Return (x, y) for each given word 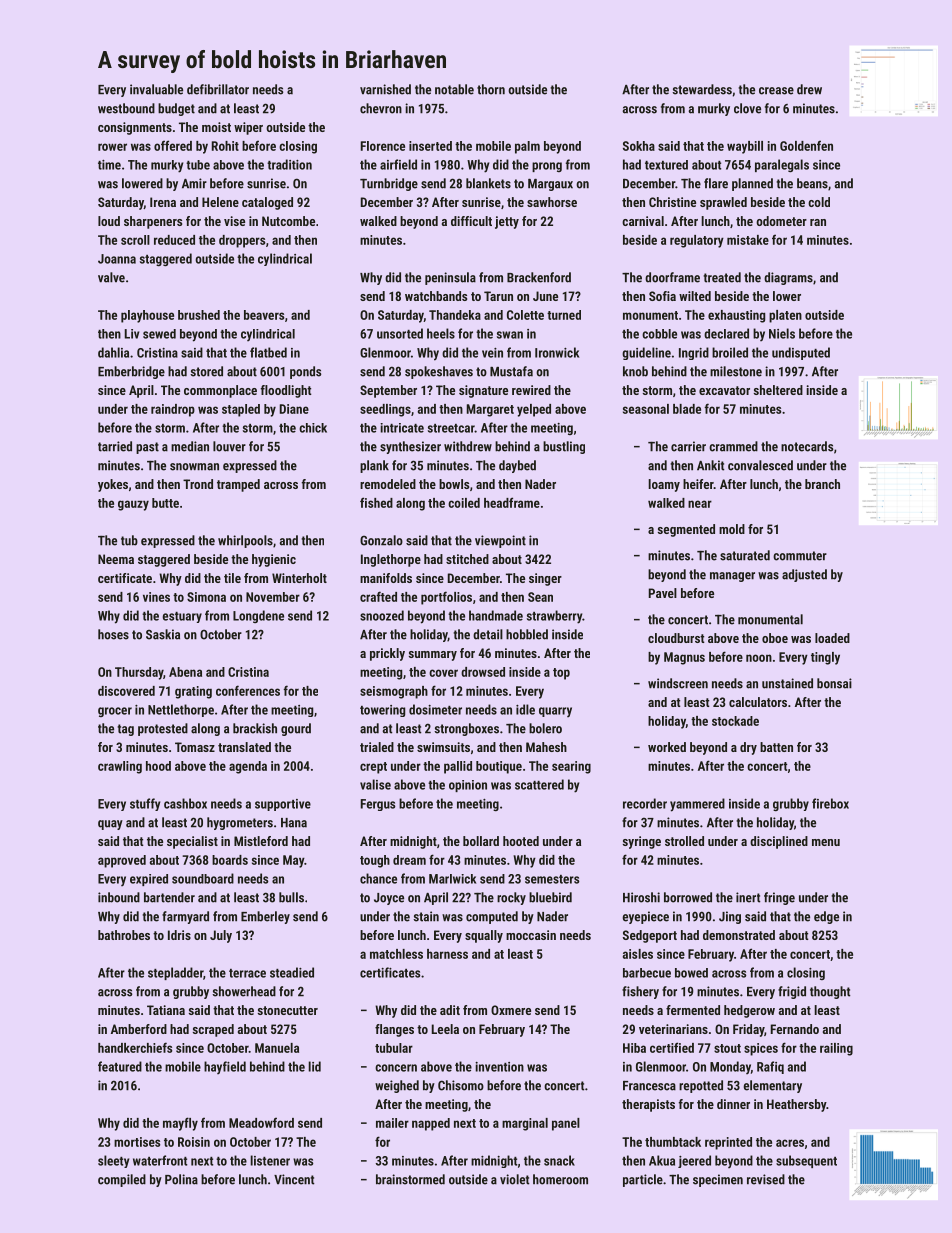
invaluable (156, 89)
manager (732, 577)
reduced (174, 240)
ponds (305, 372)
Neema (116, 559)
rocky (511, 898)
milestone (736, 371)
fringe (779, 898)
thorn (491, 89)
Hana (294, 823)
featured (120, 1066)
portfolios (446, 598)
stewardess (702, 89)
